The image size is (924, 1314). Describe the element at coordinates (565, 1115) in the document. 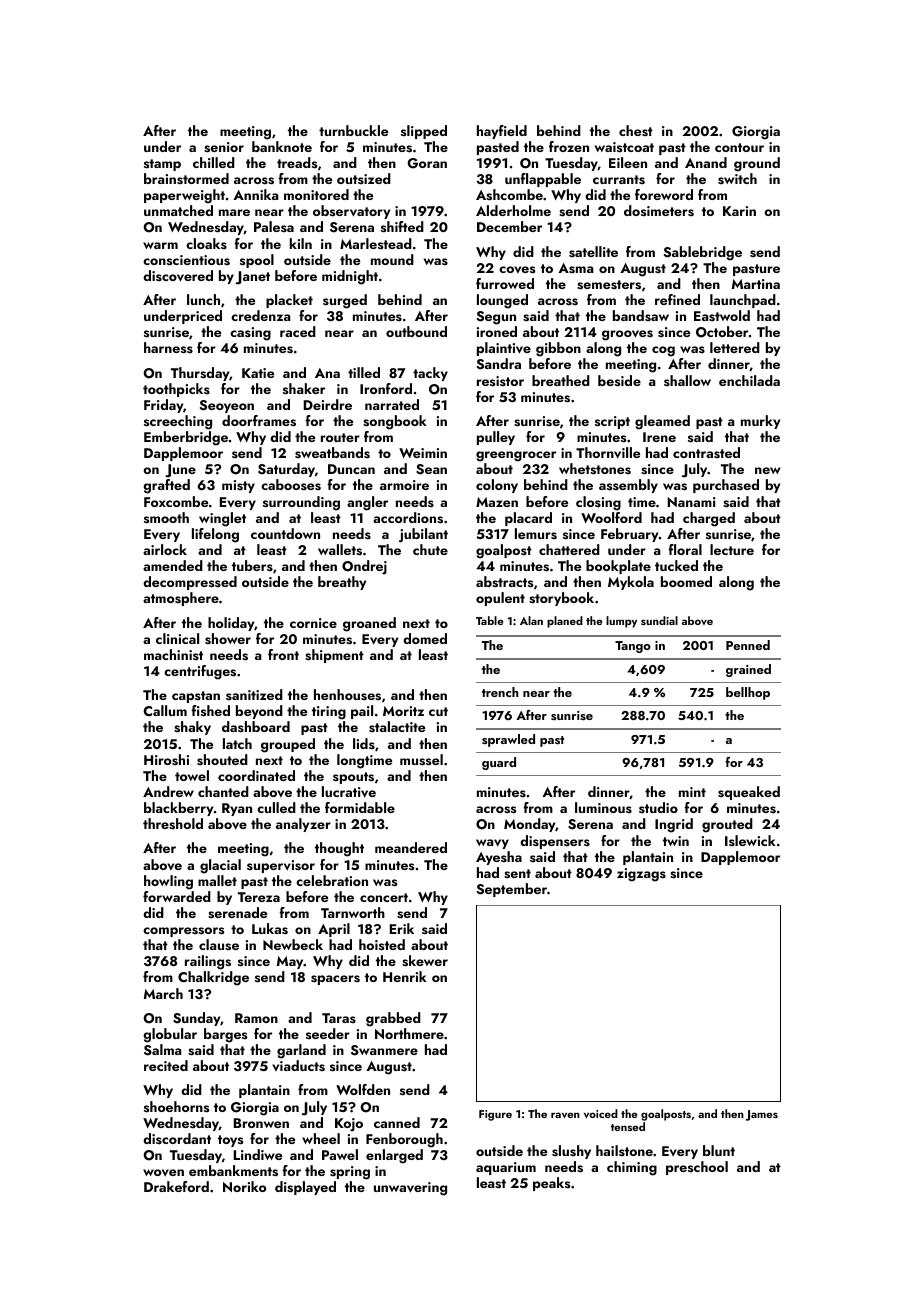

I see `raven` at that location.
